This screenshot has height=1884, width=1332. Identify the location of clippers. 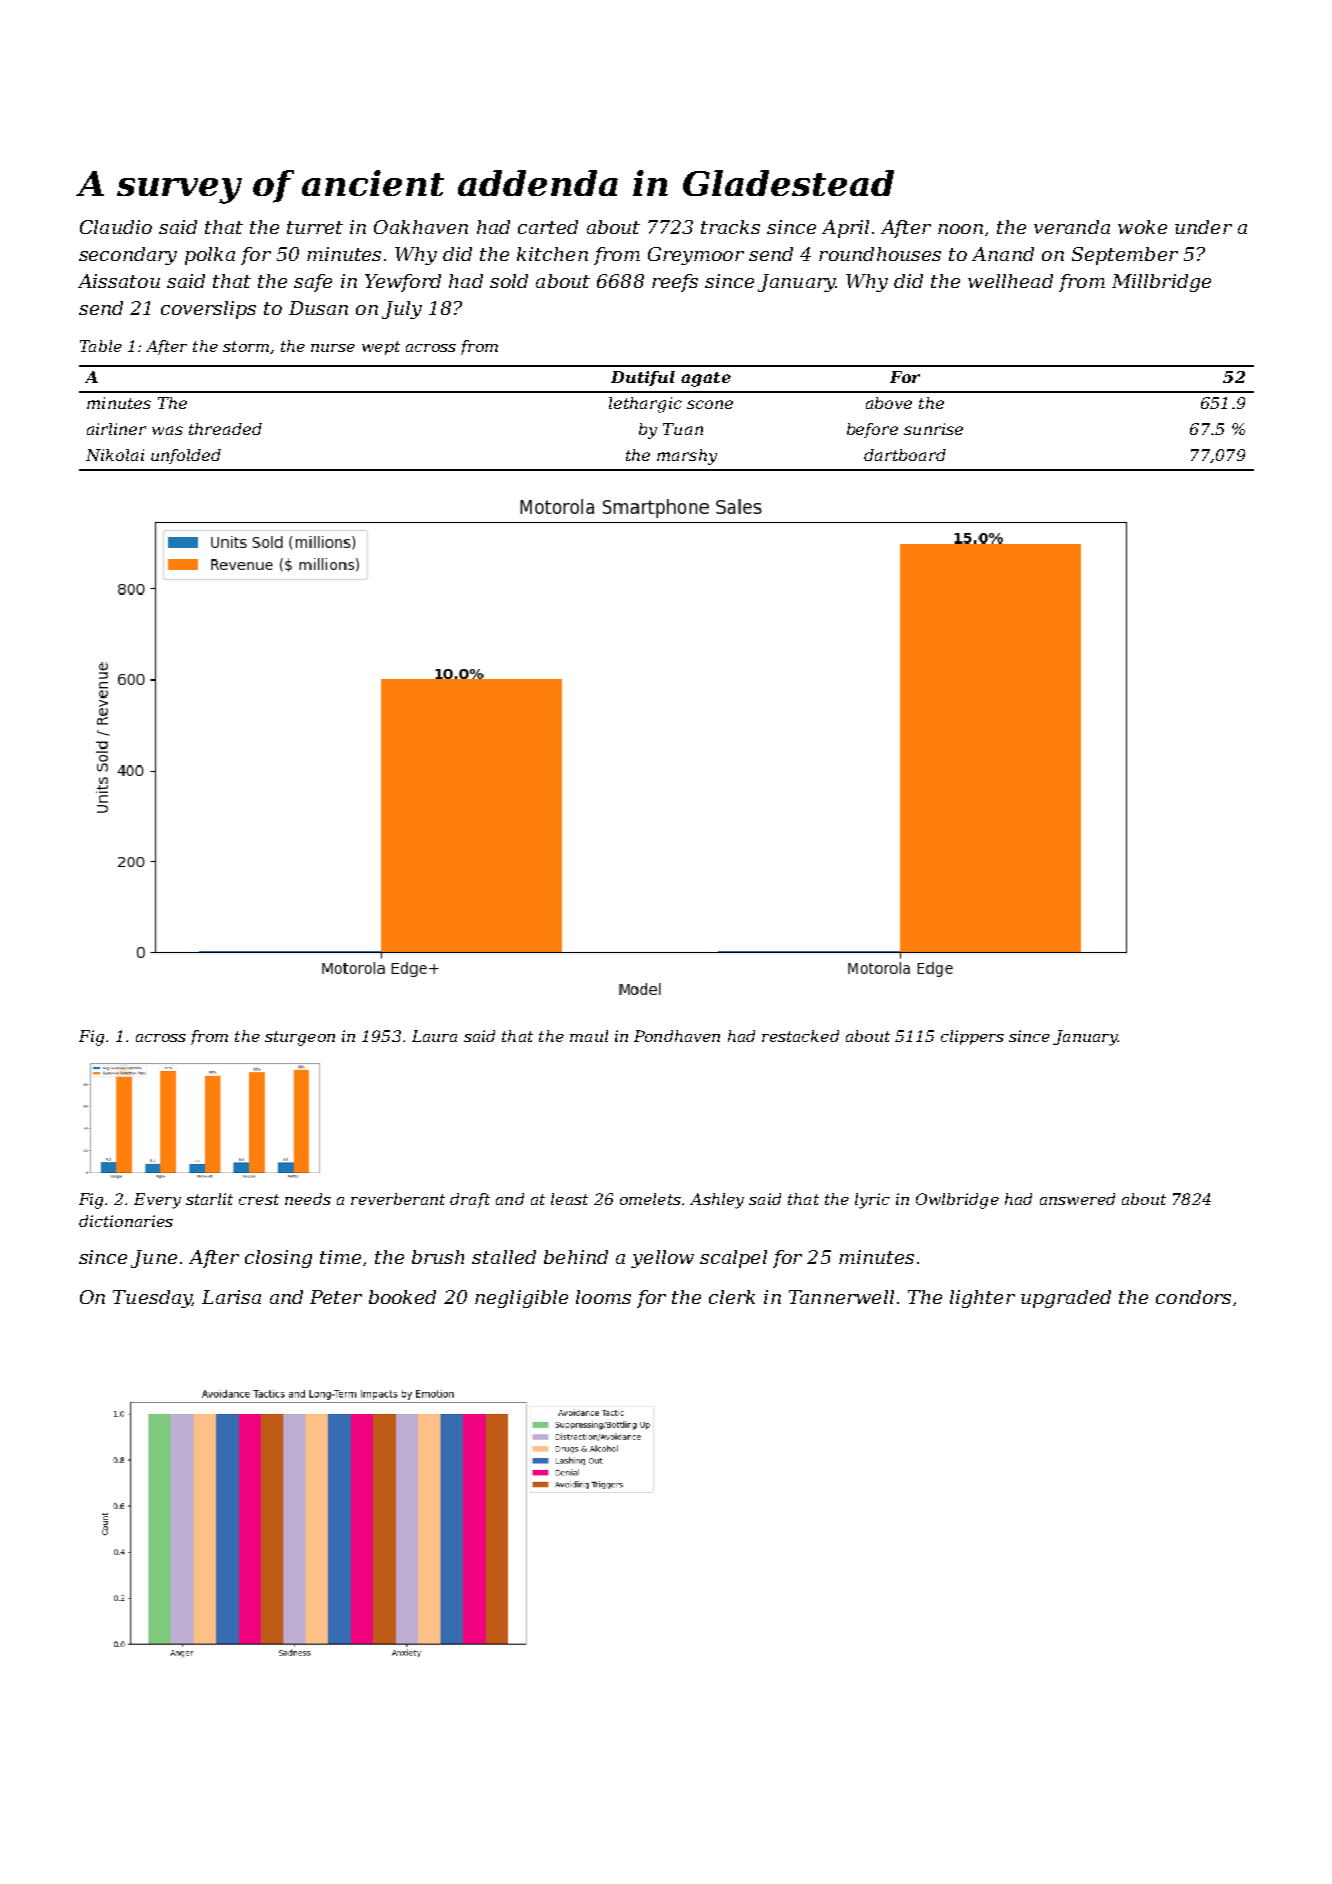
(972, 1037).
